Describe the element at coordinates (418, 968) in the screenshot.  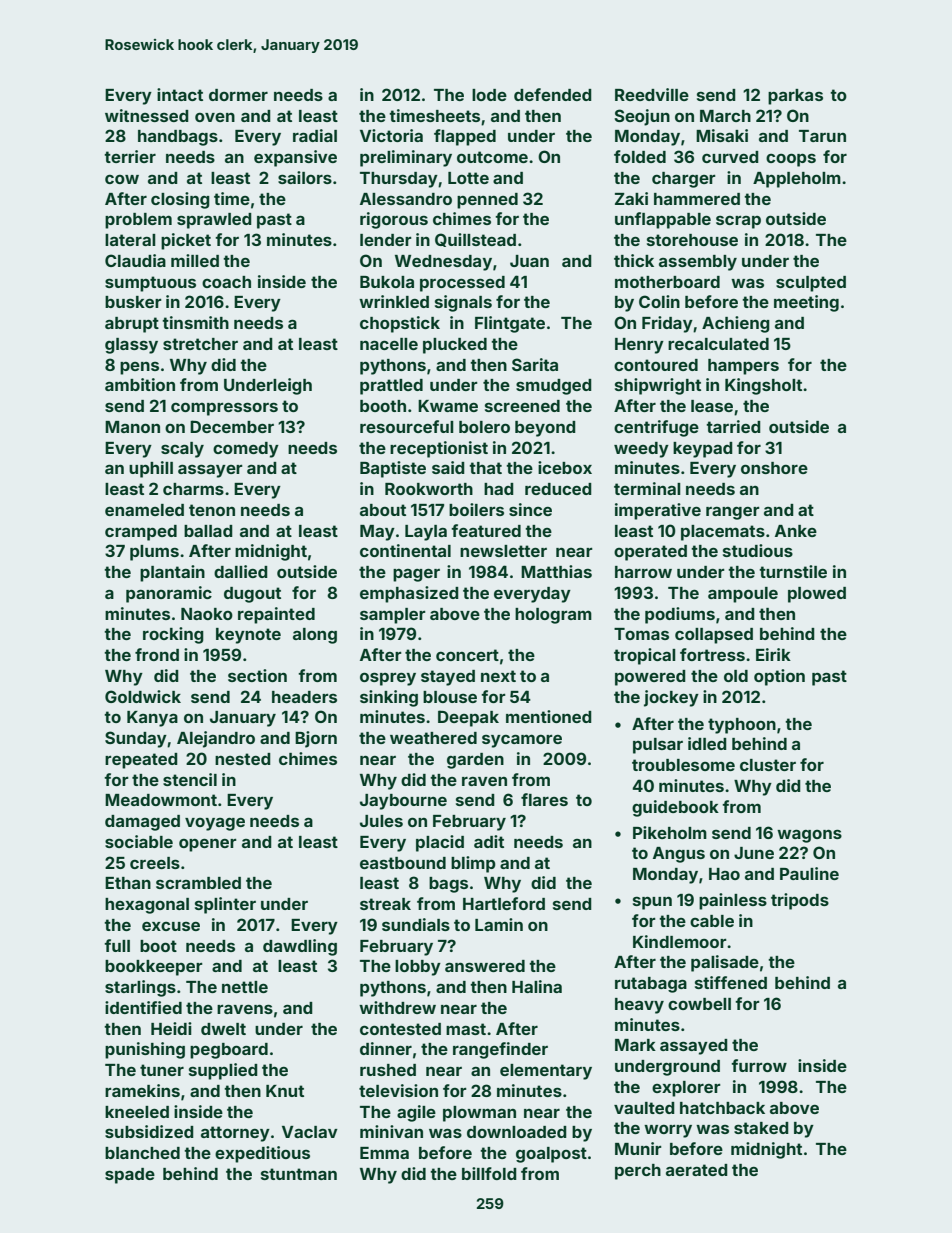
I see `lobby` at that location.
